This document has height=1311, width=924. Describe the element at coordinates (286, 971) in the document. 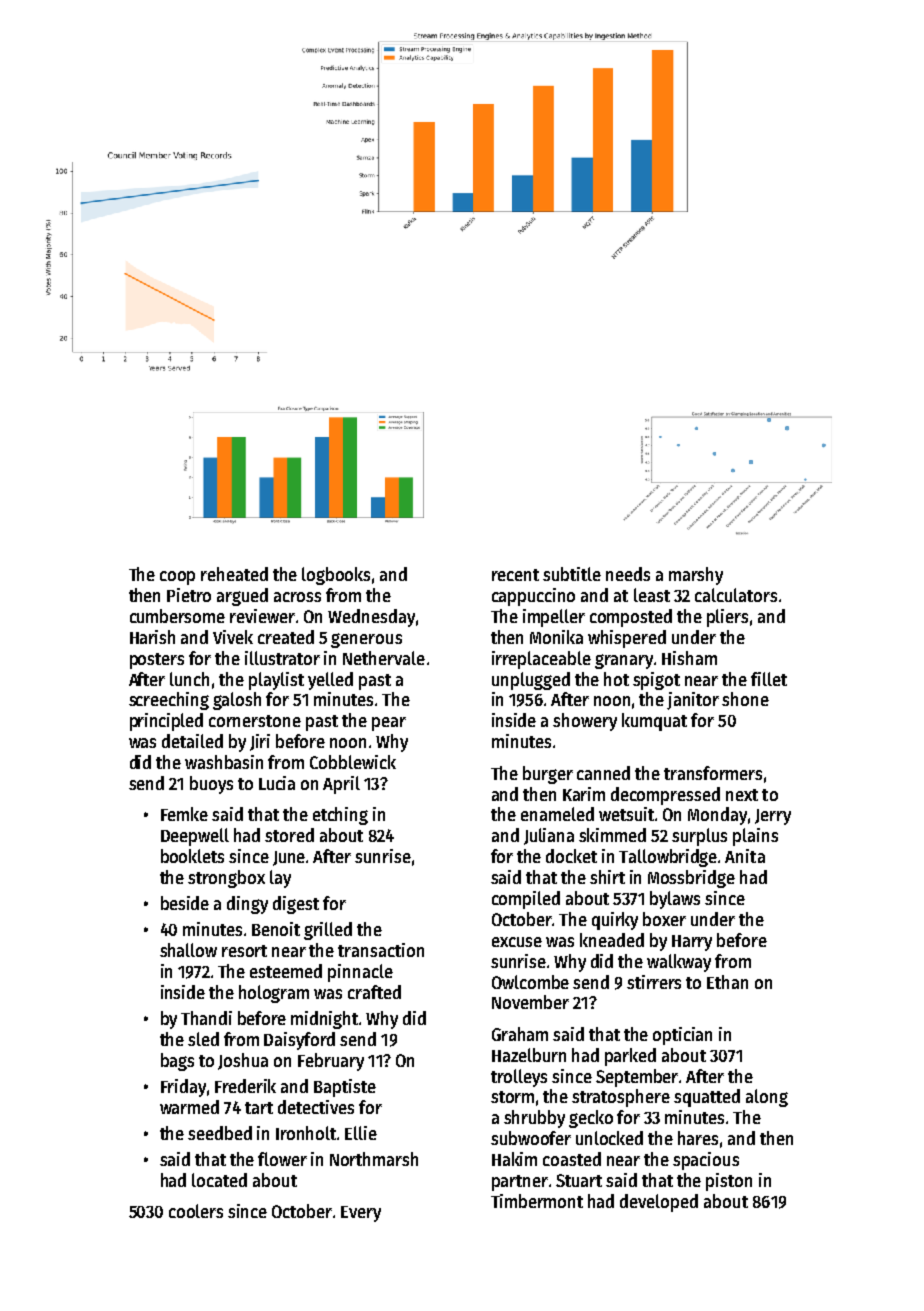

I see `esteemed` at that location.
